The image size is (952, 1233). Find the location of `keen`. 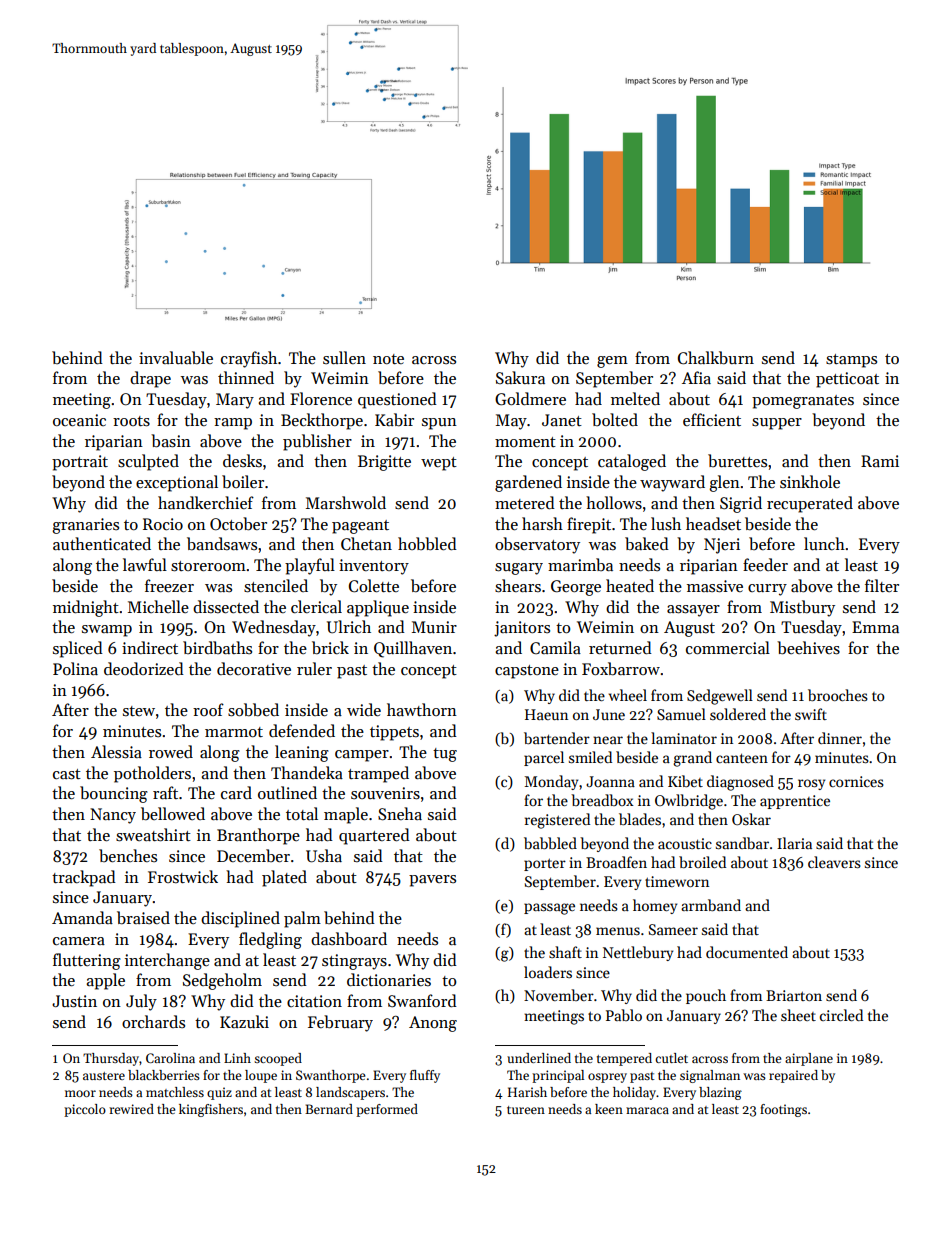

keen is located at coordinates (609, 1109).
